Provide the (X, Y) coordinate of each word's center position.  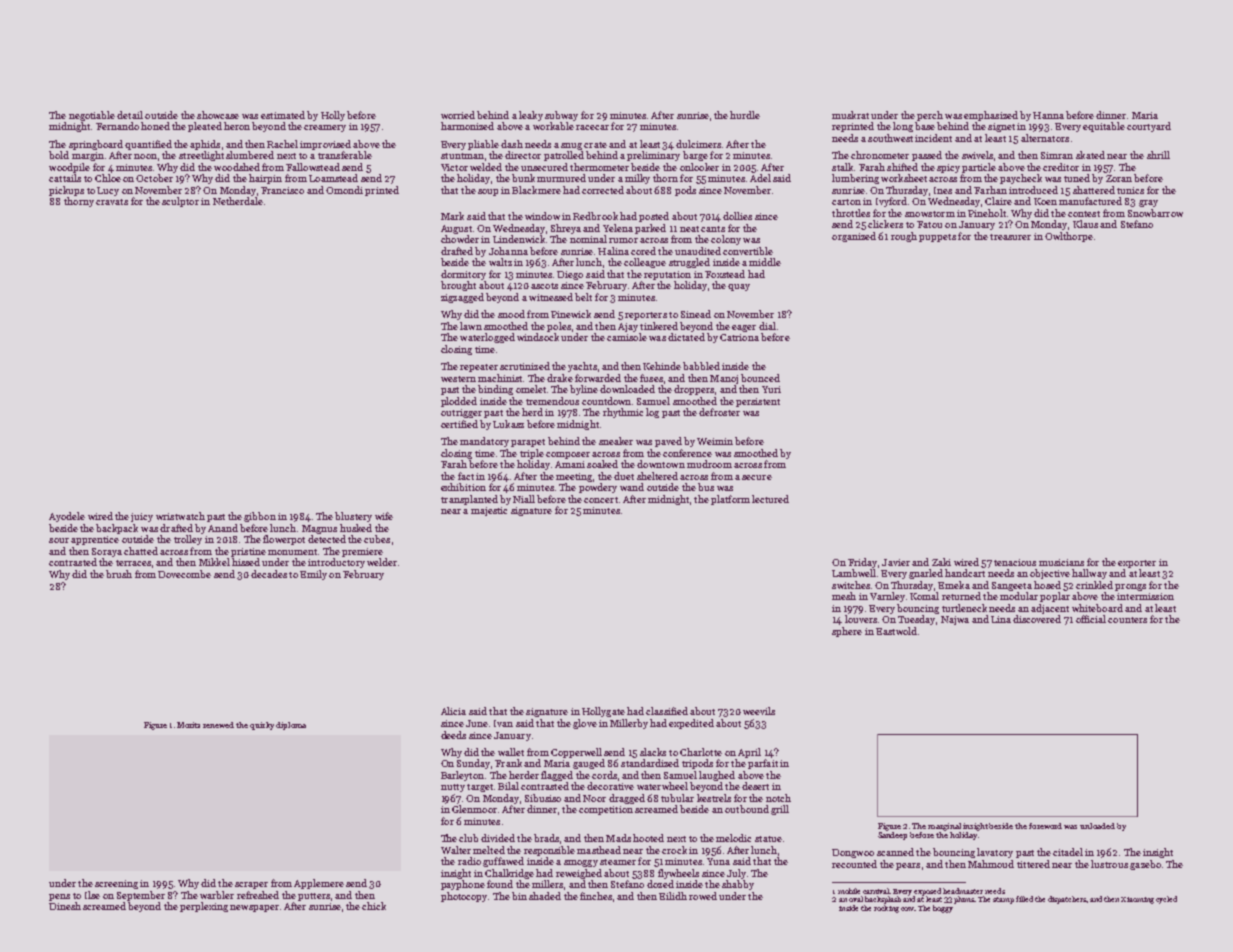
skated (1090, 155)
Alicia (453, 711)
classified (667, 711)
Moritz (188, 725)
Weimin (715, 441)
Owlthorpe (1069, 237)
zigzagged (462, 298)
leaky (531, 116)
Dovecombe (184, 574)
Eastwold (896, 631)
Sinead (696, 314)
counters (1127, 620)
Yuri (771, 389)
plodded (459, 402)
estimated (283, 115)
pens (59, 897)
